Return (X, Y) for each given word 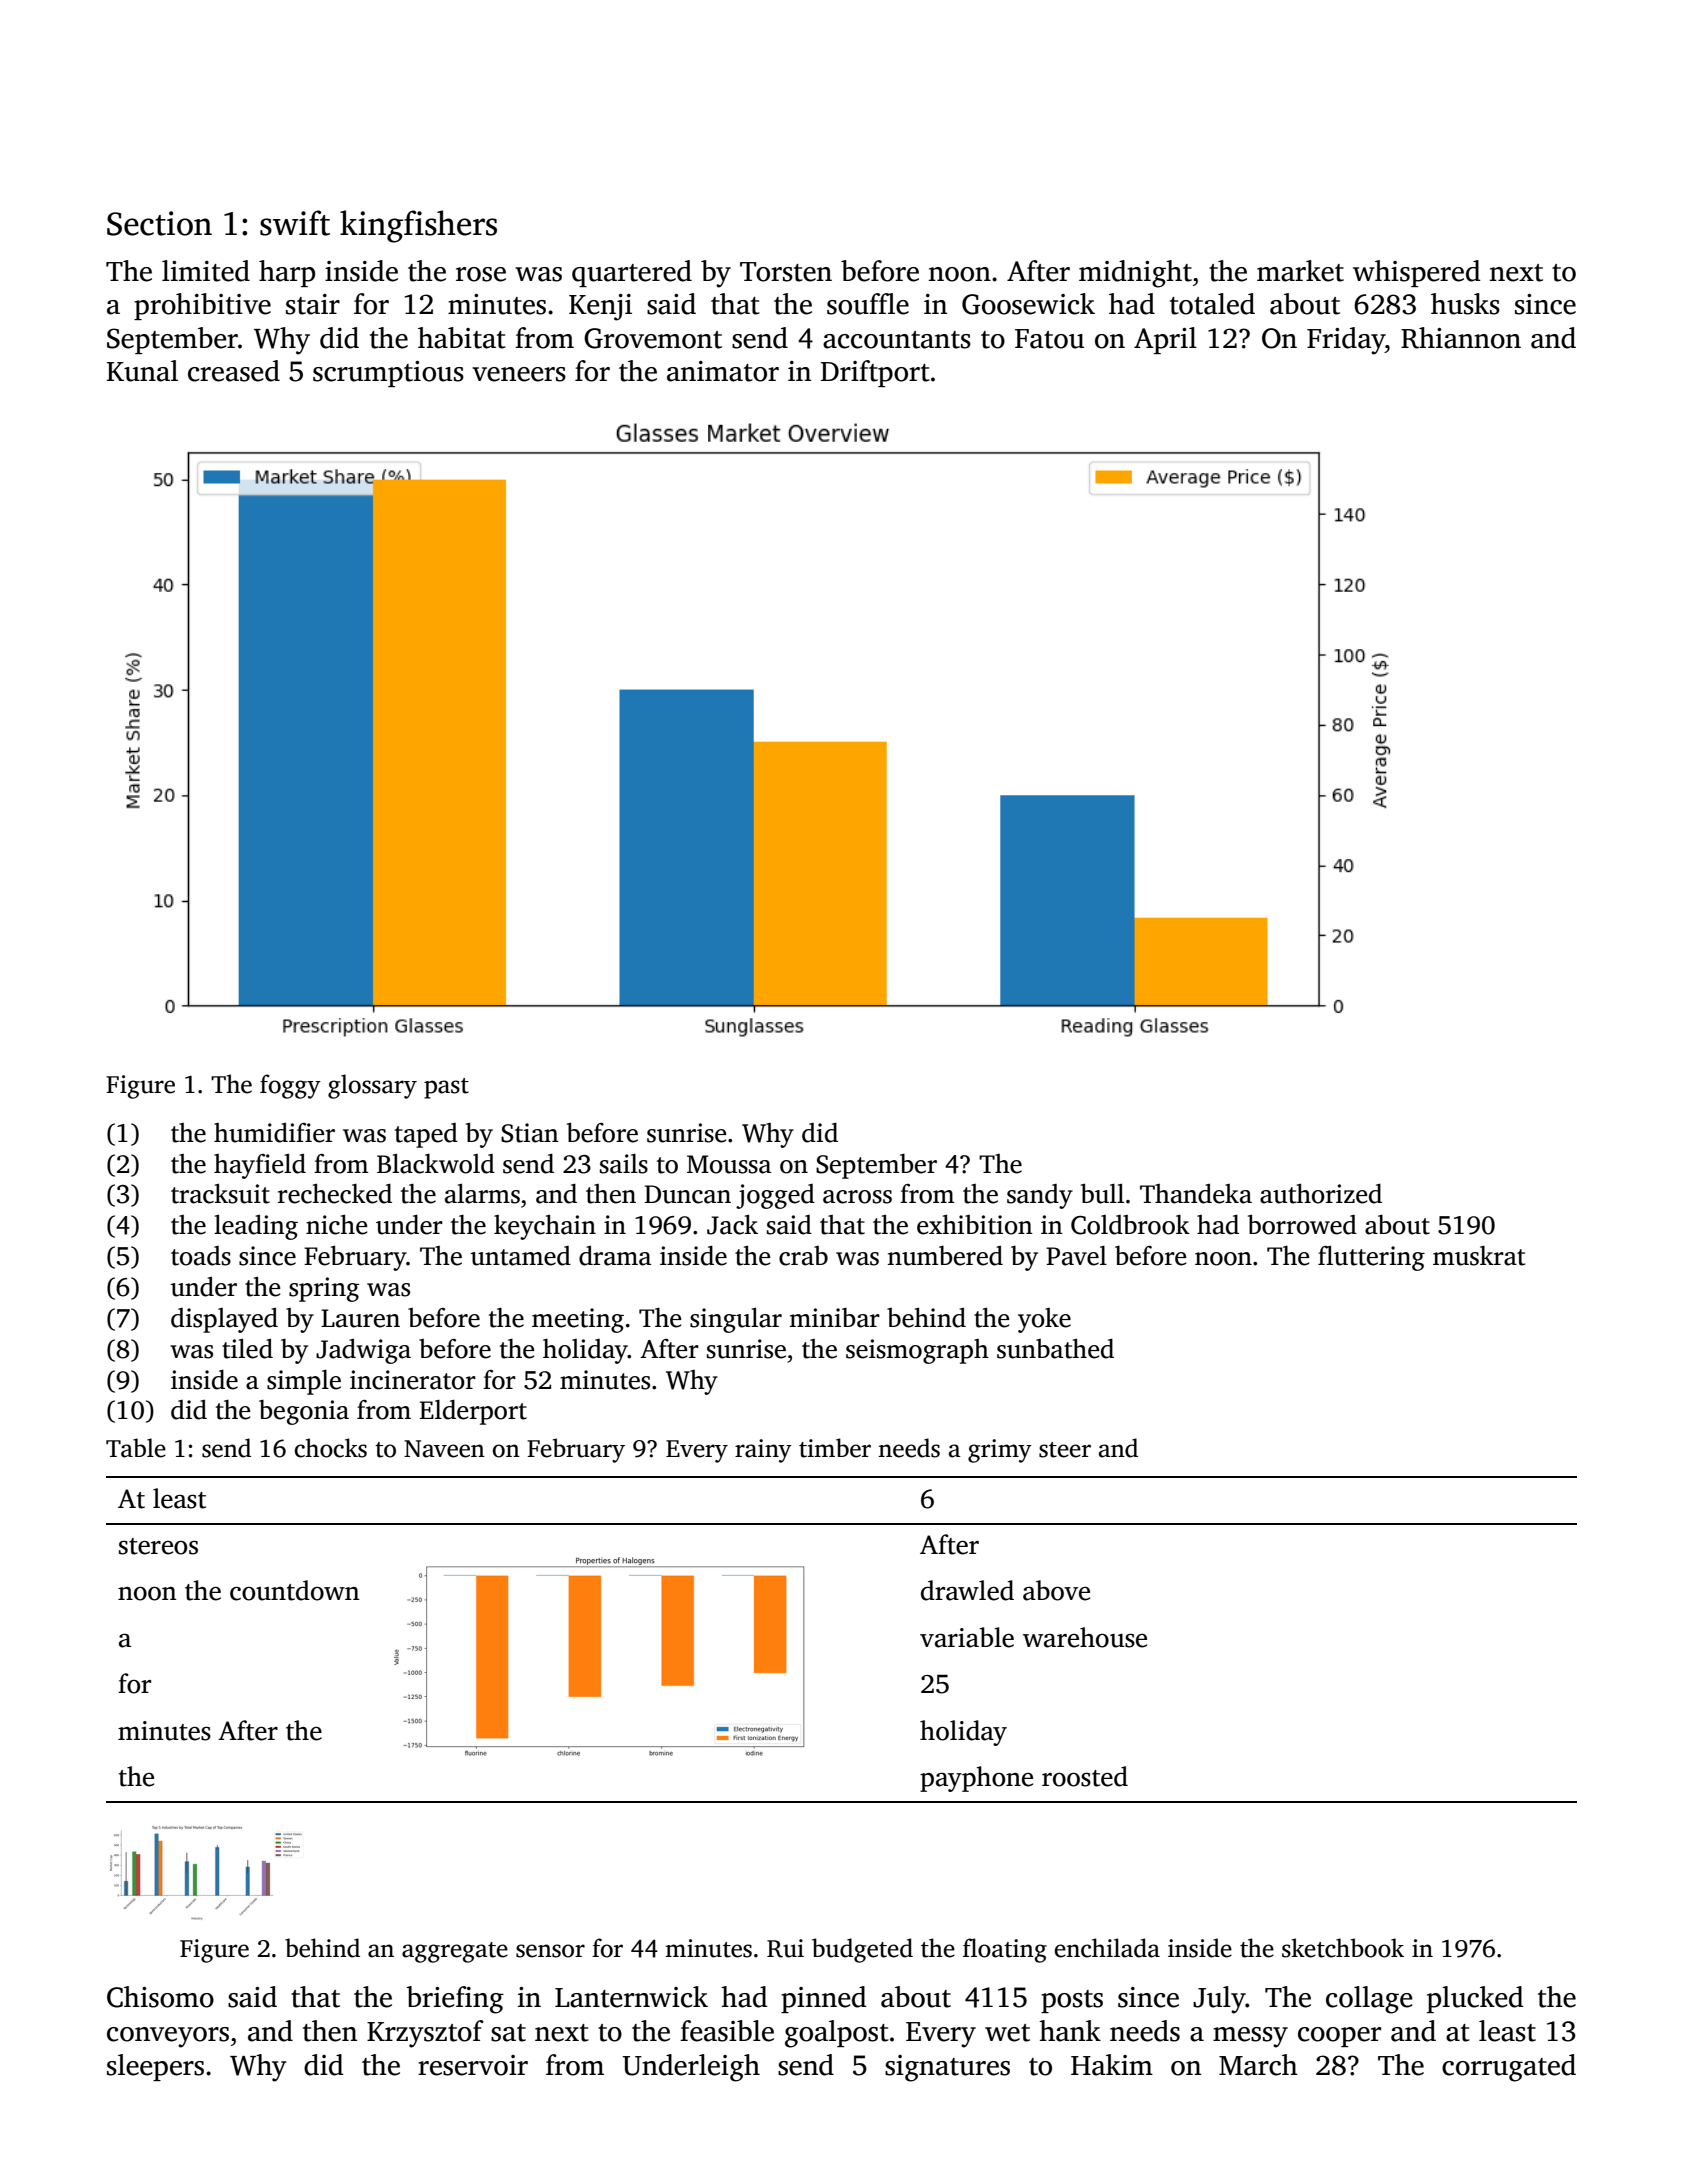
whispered (1417, 273)
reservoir (473, 2065)
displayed (224, 1320)
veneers (519, 374)
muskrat (1479, 1256)
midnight (1135, 274)
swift (295, 223)
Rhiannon (1461, 338)
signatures (947, 2068)
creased (234, 371)
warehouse (1085, 1637)
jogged (775, 1196)
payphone (976, 1779)
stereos (158, 1546)
